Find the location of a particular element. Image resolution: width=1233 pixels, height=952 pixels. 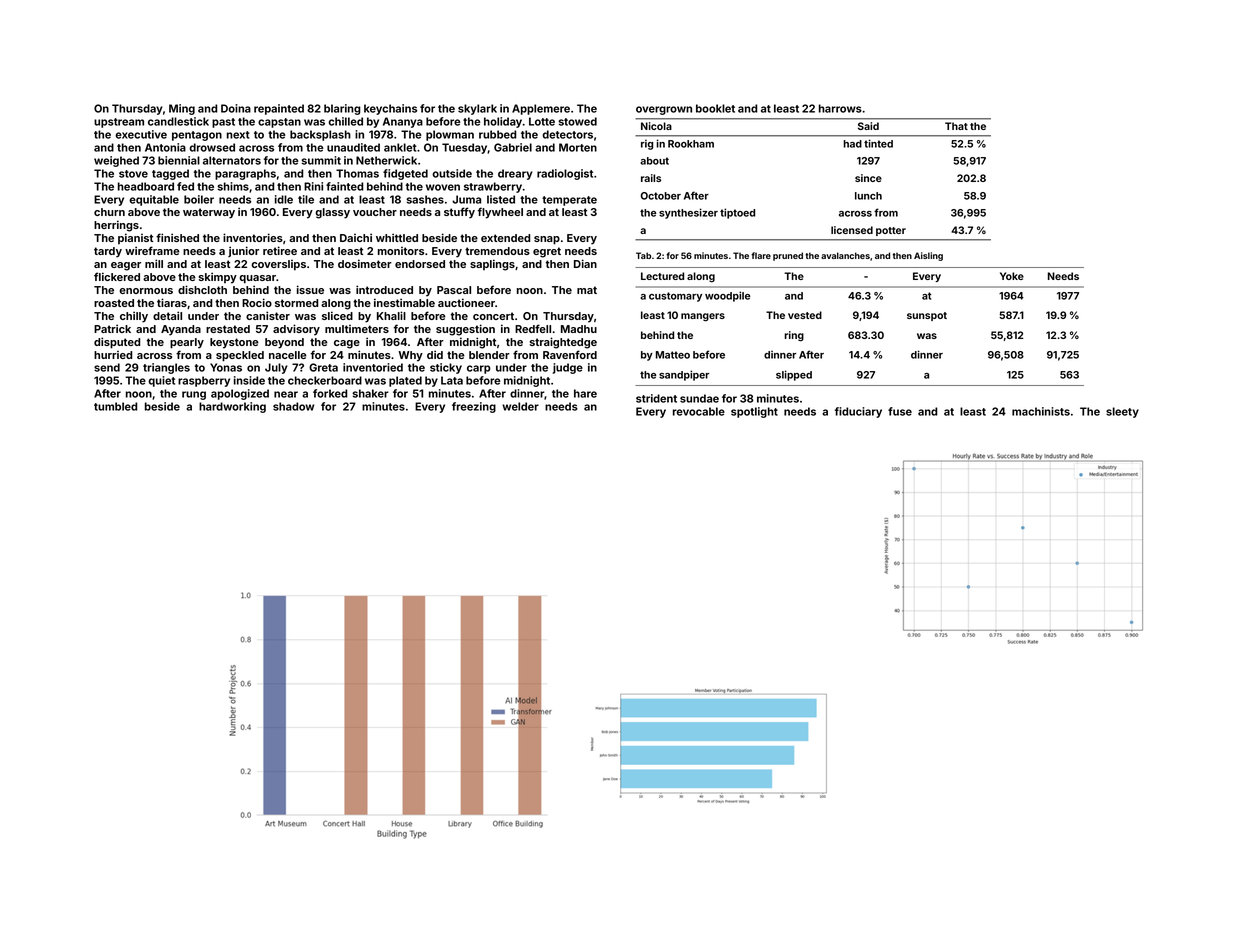

avalanches is located at coordinates (845, 255).
